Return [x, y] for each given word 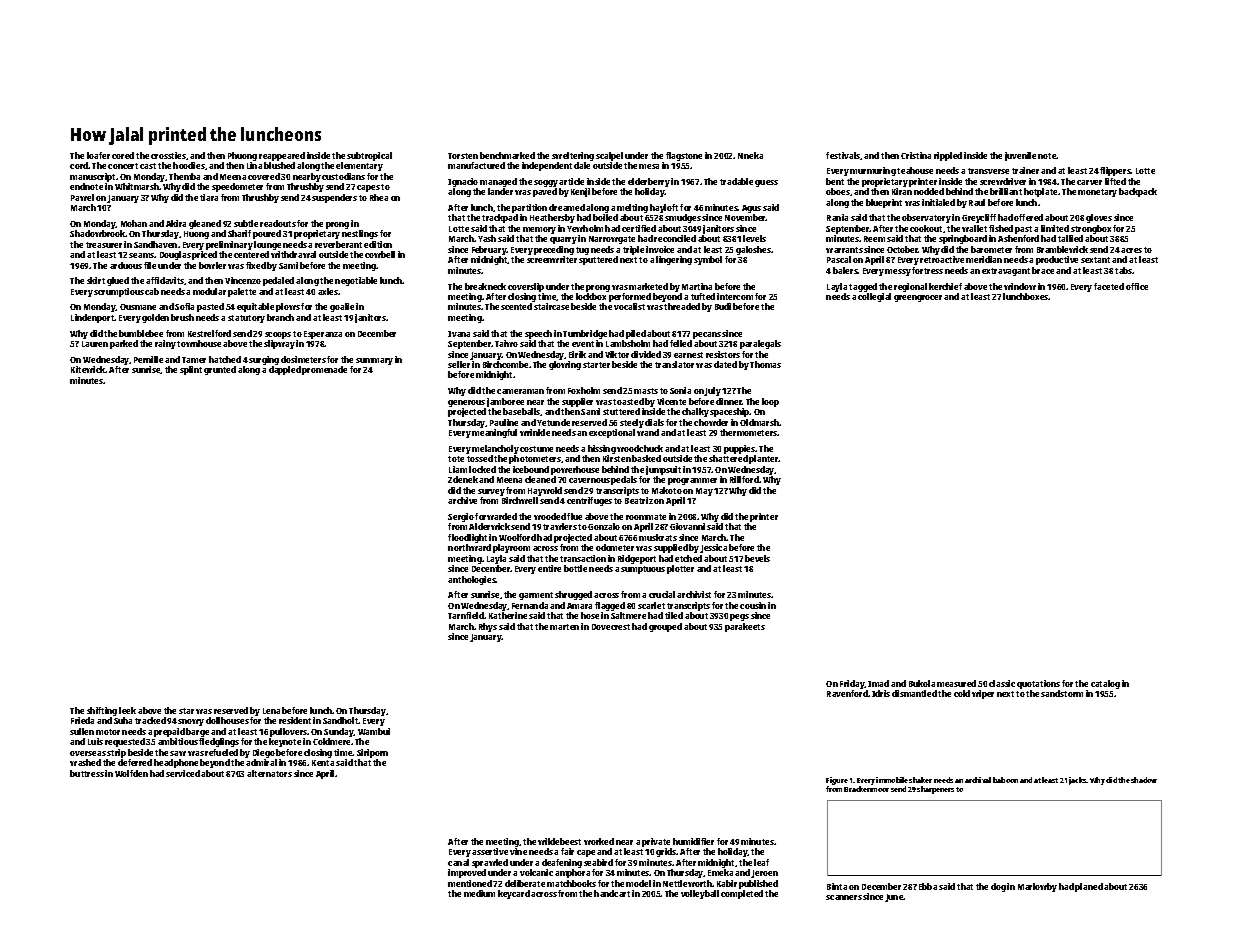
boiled [605, 217]
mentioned [470, 883]
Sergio [461, 517]
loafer [98, 155]
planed [1089, 887]
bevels [757, 558]
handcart [612, 893]
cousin [753, 605]
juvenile [1020, 156]
